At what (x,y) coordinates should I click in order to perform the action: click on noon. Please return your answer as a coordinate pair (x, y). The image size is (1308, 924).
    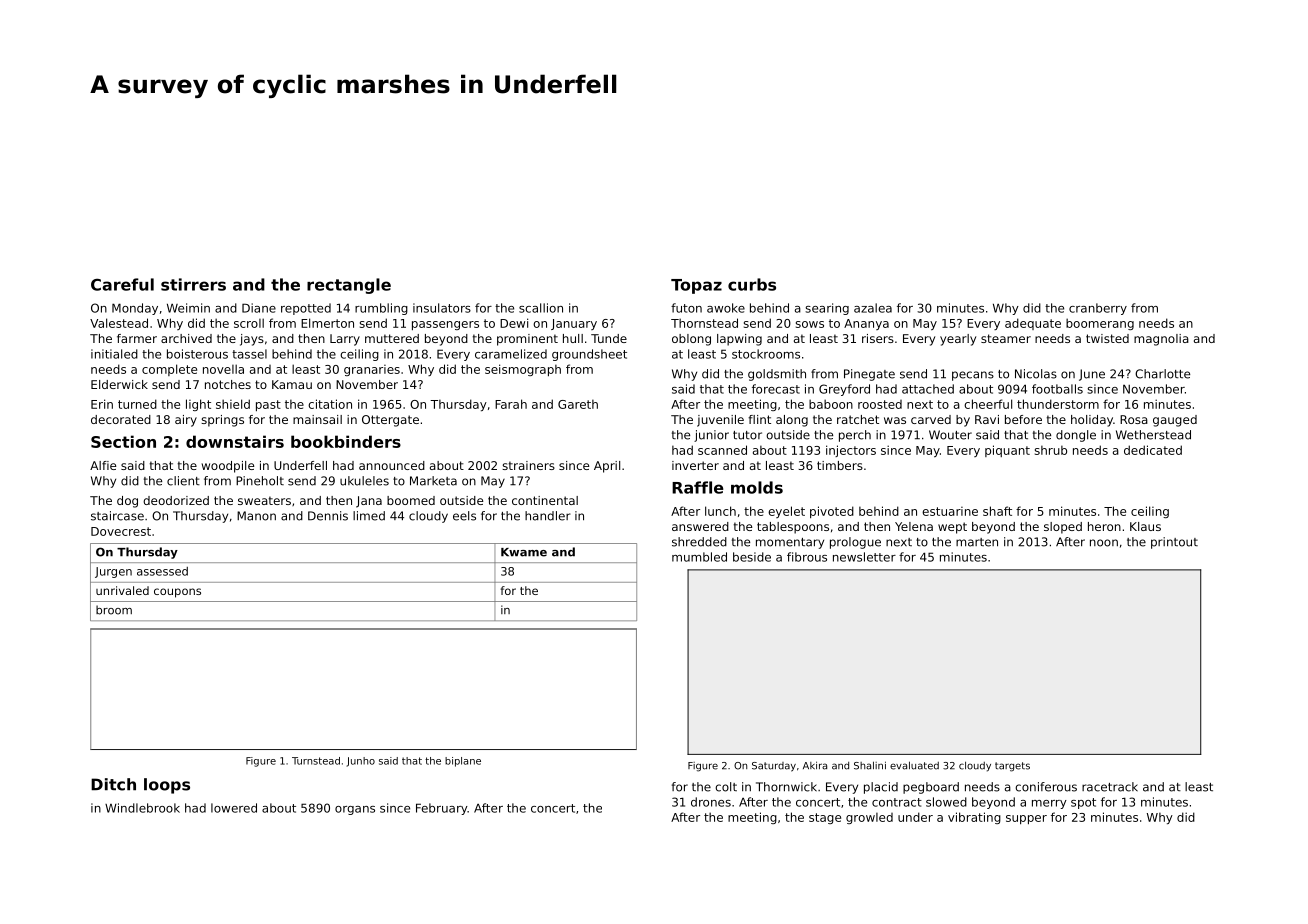
    Looking at the image, I should click on (1104, 543).
